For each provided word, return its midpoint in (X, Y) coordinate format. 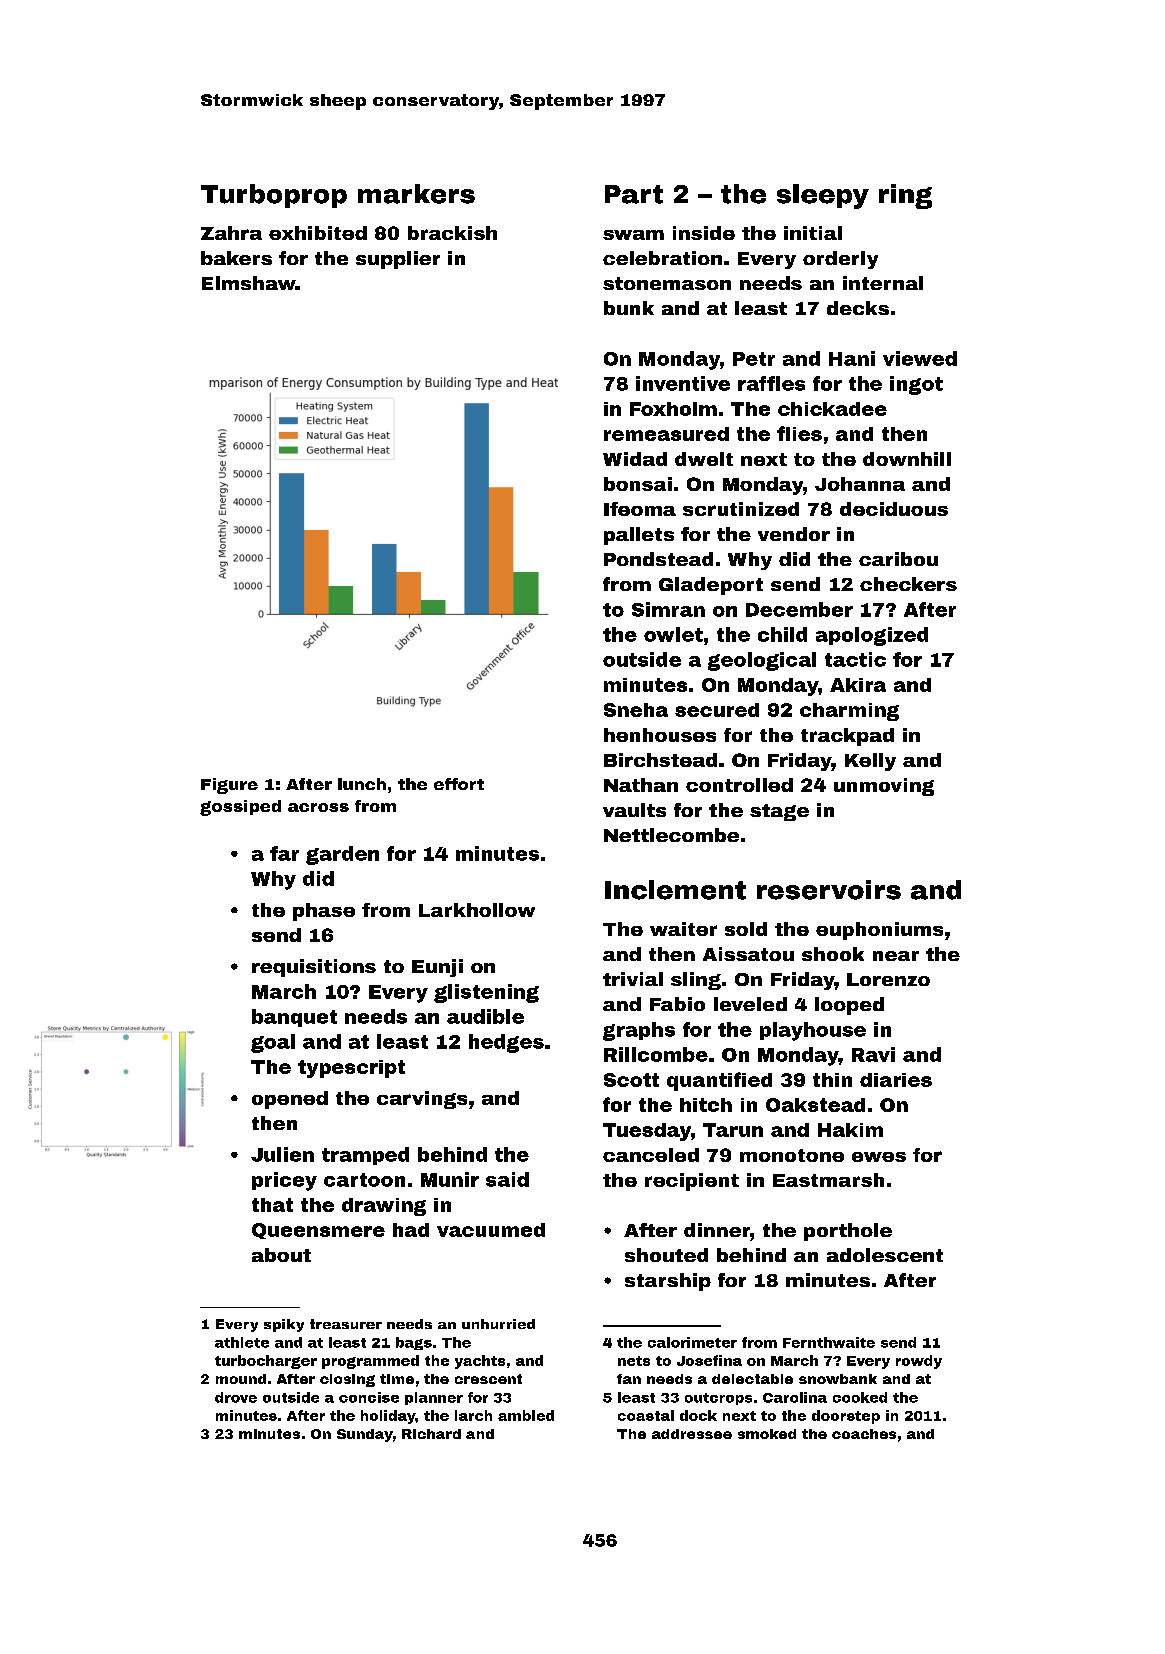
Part (634, 194)
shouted (666, 1255)
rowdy (919, 1362)
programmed (370, 1362)
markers (416, 194)
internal (883, 283)
